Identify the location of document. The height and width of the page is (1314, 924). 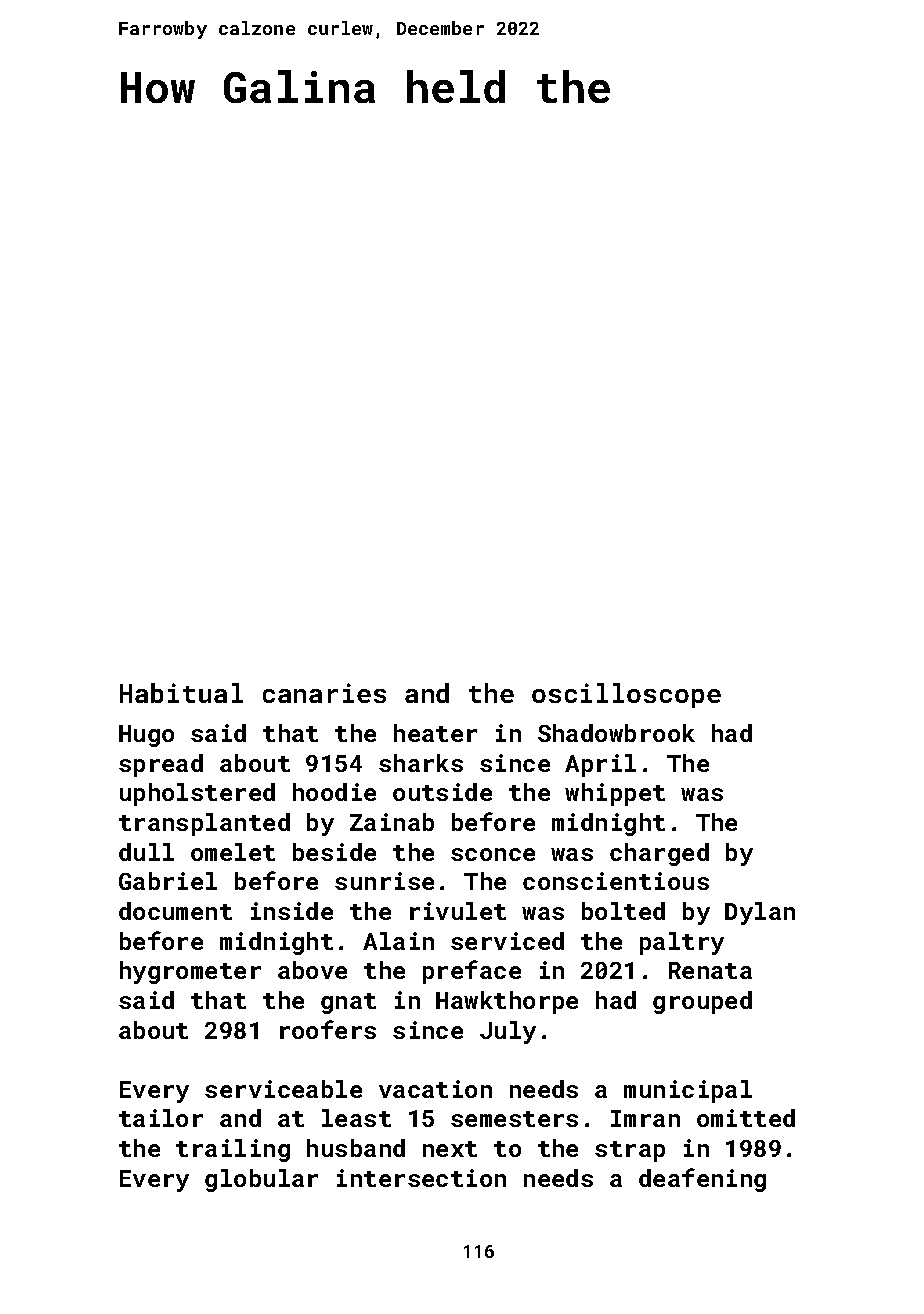
(175, 911).
